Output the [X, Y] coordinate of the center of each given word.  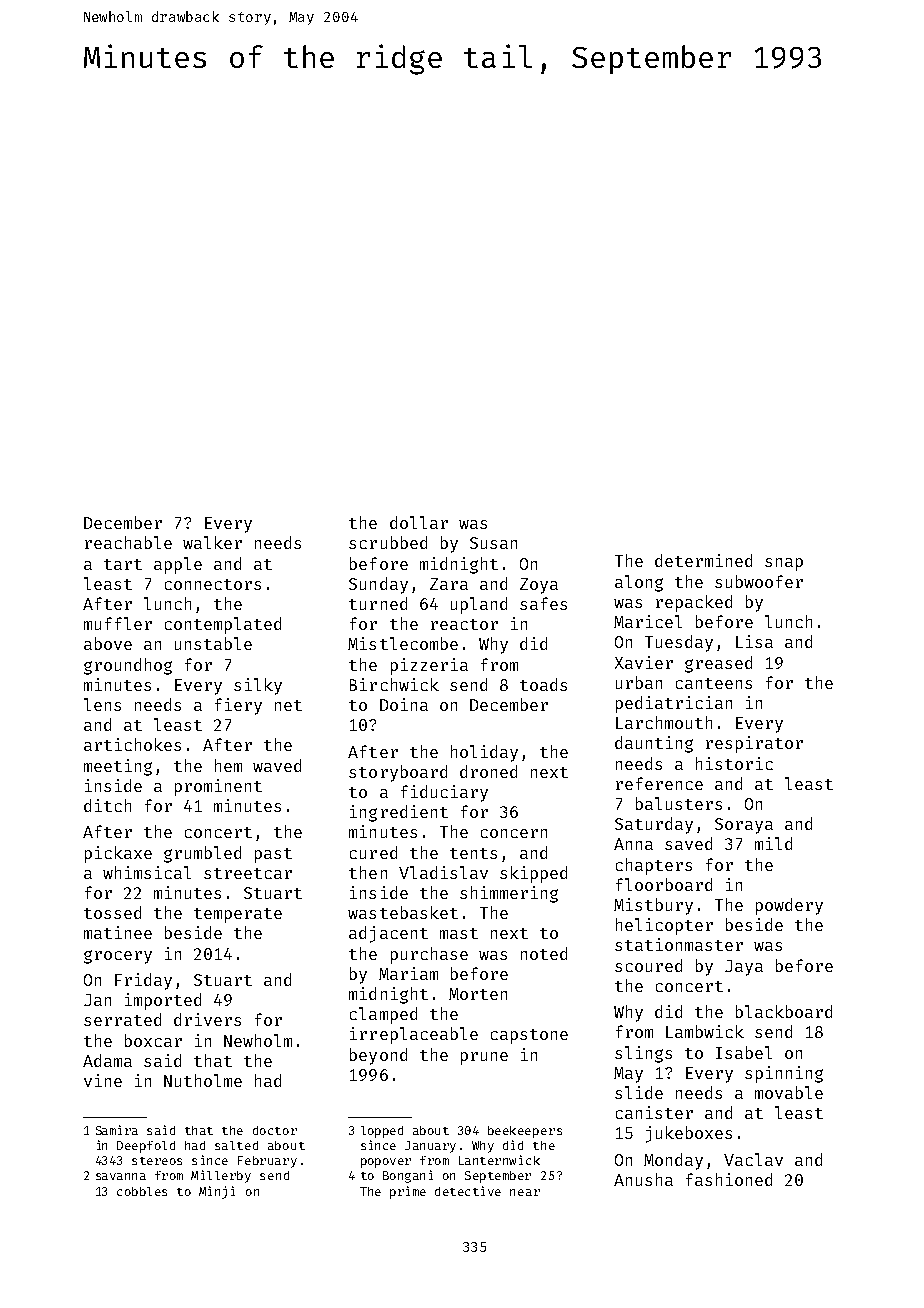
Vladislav [443, 872]
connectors [213, 584]
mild [773, 843]
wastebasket [403, 912]
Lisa [754, 641]
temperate [238, 915]
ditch [107, 805]
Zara [449, 584]
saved [688, 843]
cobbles [142, 1191]
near [525, 1192]
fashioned [729, 1179]
